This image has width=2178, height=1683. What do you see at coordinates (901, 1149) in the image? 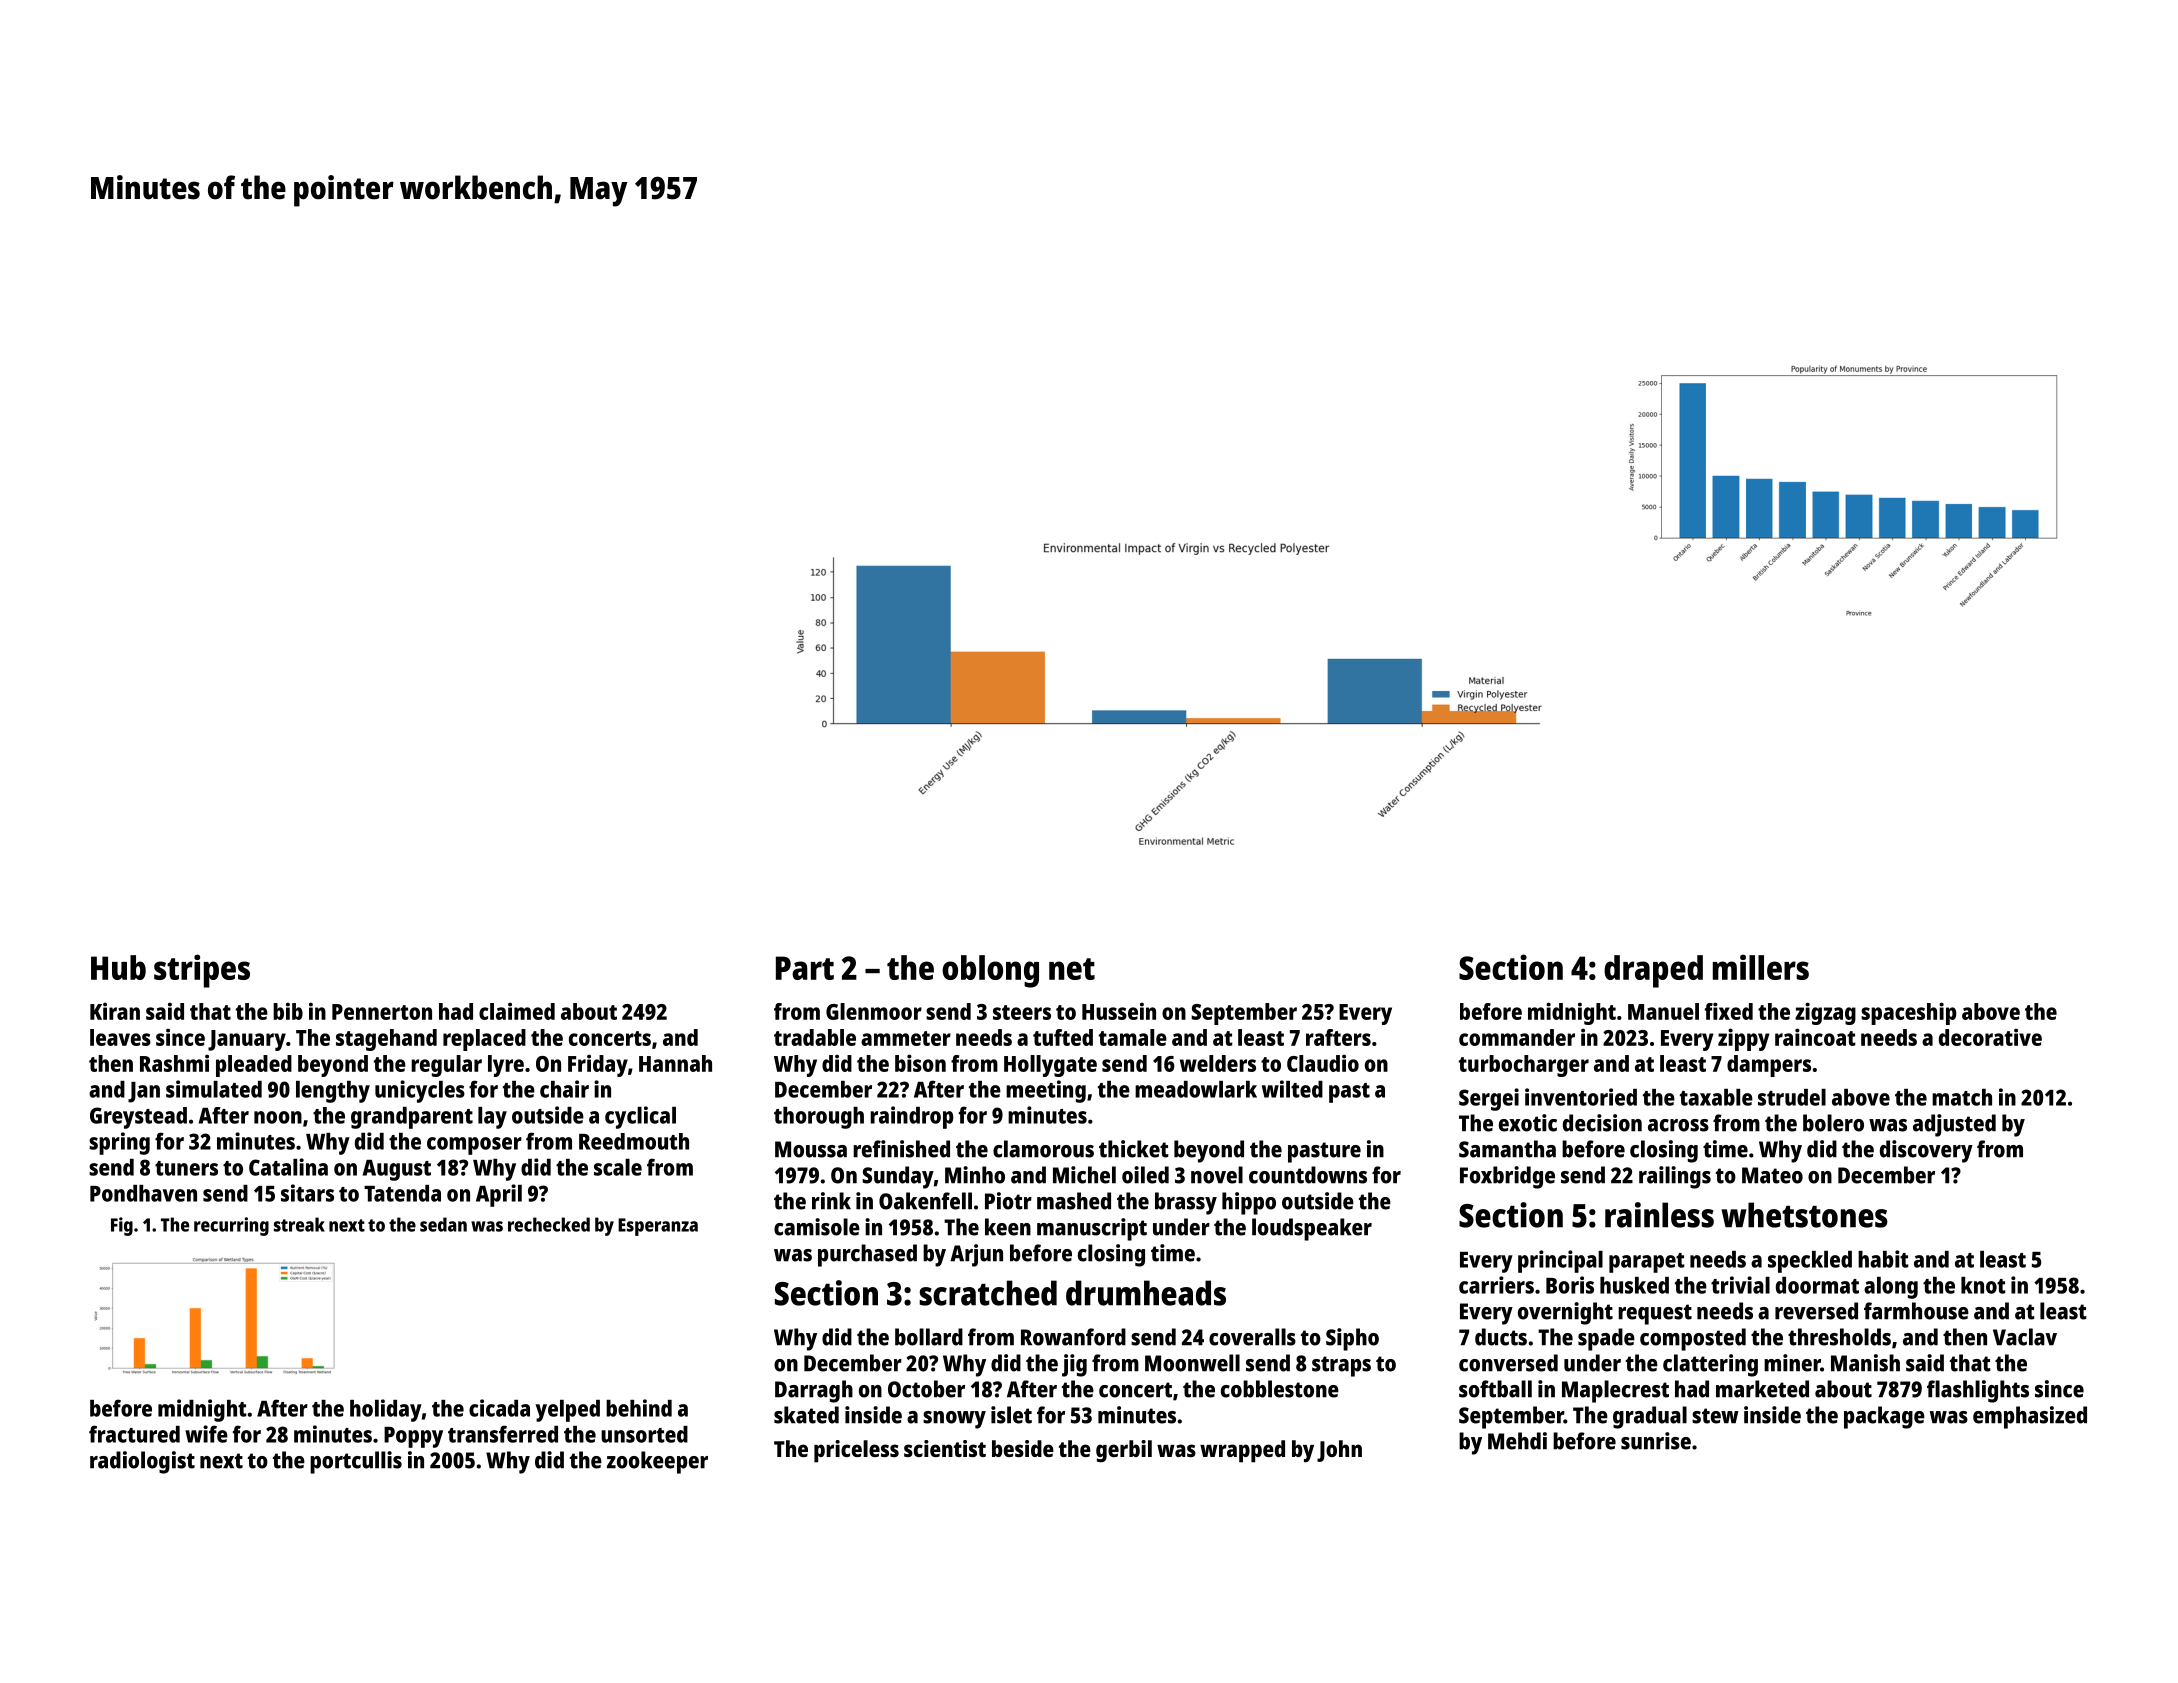
I see `refinished` at bounding box center [901, 1149].
